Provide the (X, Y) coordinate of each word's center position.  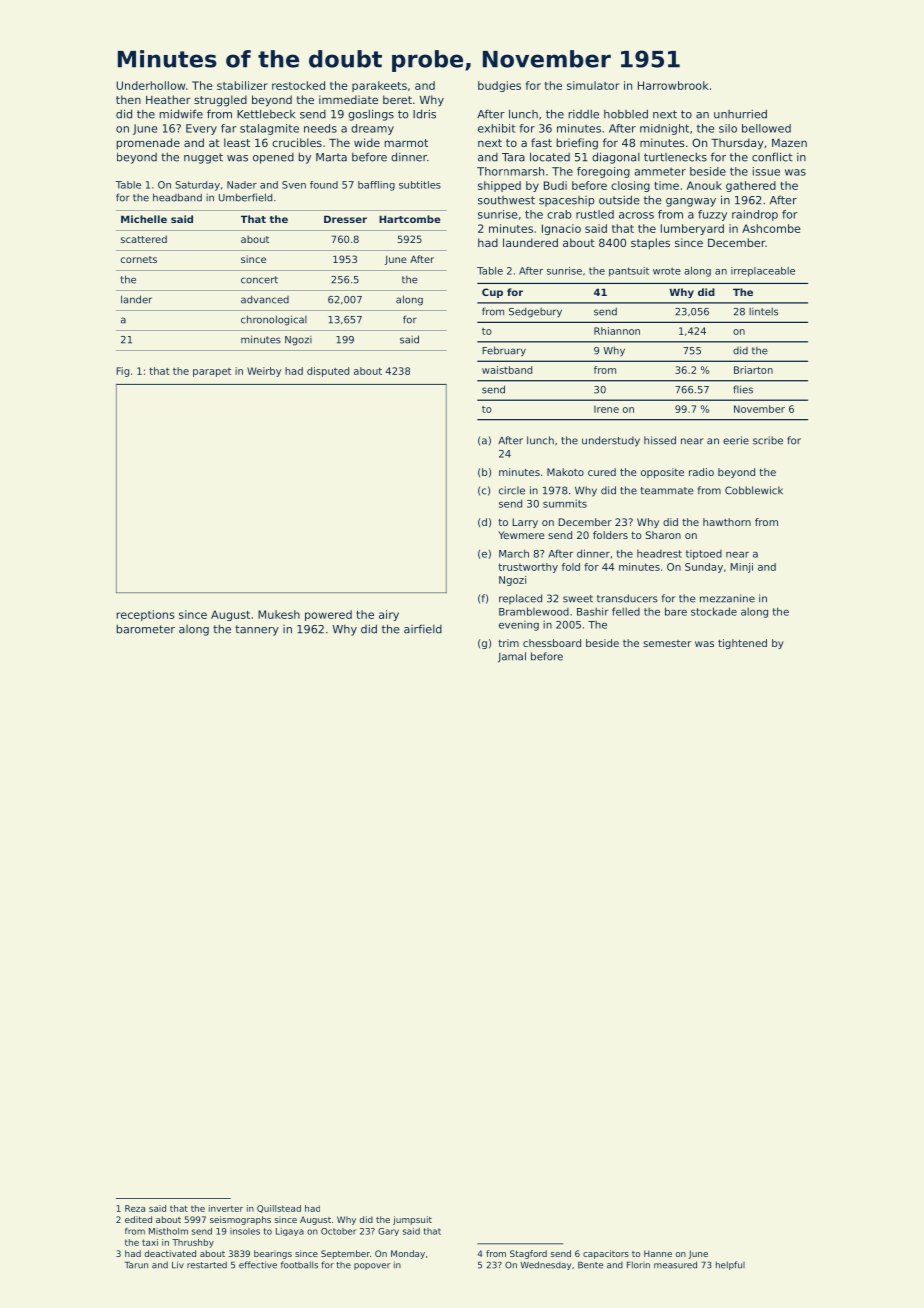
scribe (768, 440)
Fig (122, 372)
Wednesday (545, 1265)
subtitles (420, 185)
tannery (257, 630)
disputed (328, 372)
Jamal (512, 657)
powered (328, 615)
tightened (742, 644)
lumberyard (692, 229)
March (514, 553)
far (229, 128)
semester (667, 643)
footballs (299, 1265)
